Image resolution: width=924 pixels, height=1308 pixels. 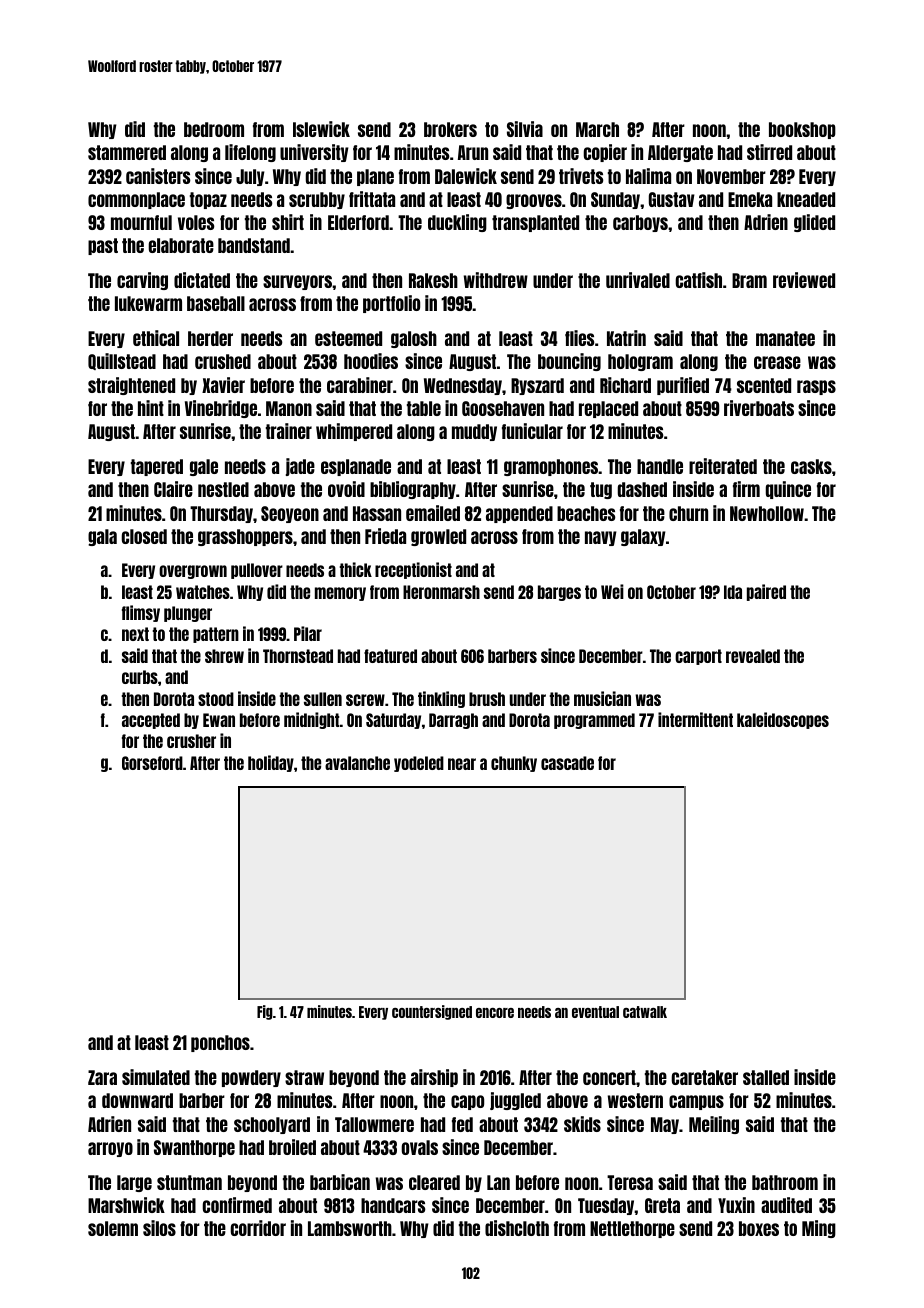 I want to click on paired, so click(x=766, y=592).
